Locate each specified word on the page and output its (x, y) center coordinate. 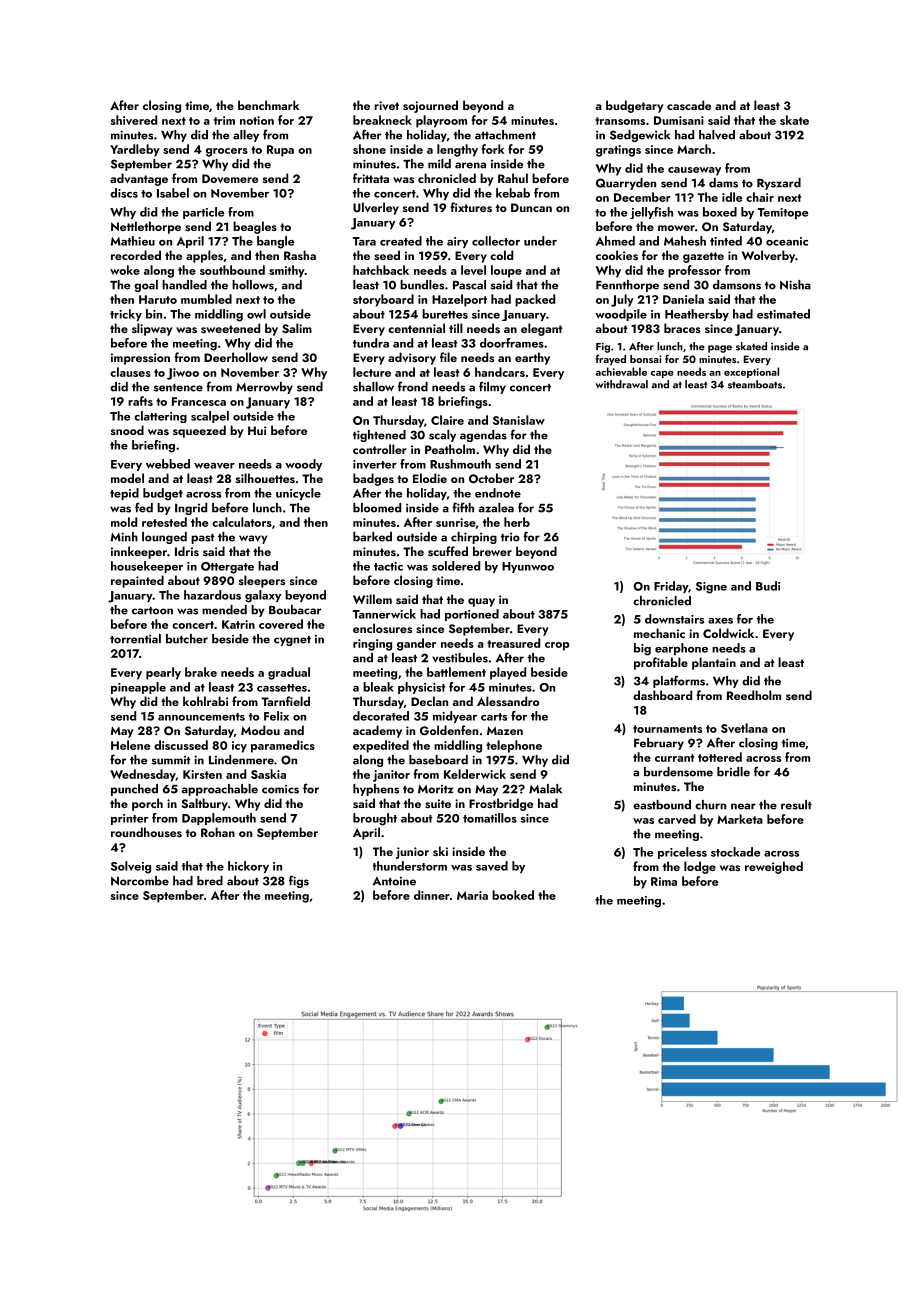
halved (717, 135)
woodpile (621, 315)
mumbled (206, 299)
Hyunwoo (528, 567)
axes (720, 621)
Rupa (280, 151)
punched (134, 790)
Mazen (505, 730)
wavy (253, 539)
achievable (621, 371)
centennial (416, 328)
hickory (248, 867)
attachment (505, 135)
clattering (160, 417)
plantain (714, 663)
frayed (610, 360)
